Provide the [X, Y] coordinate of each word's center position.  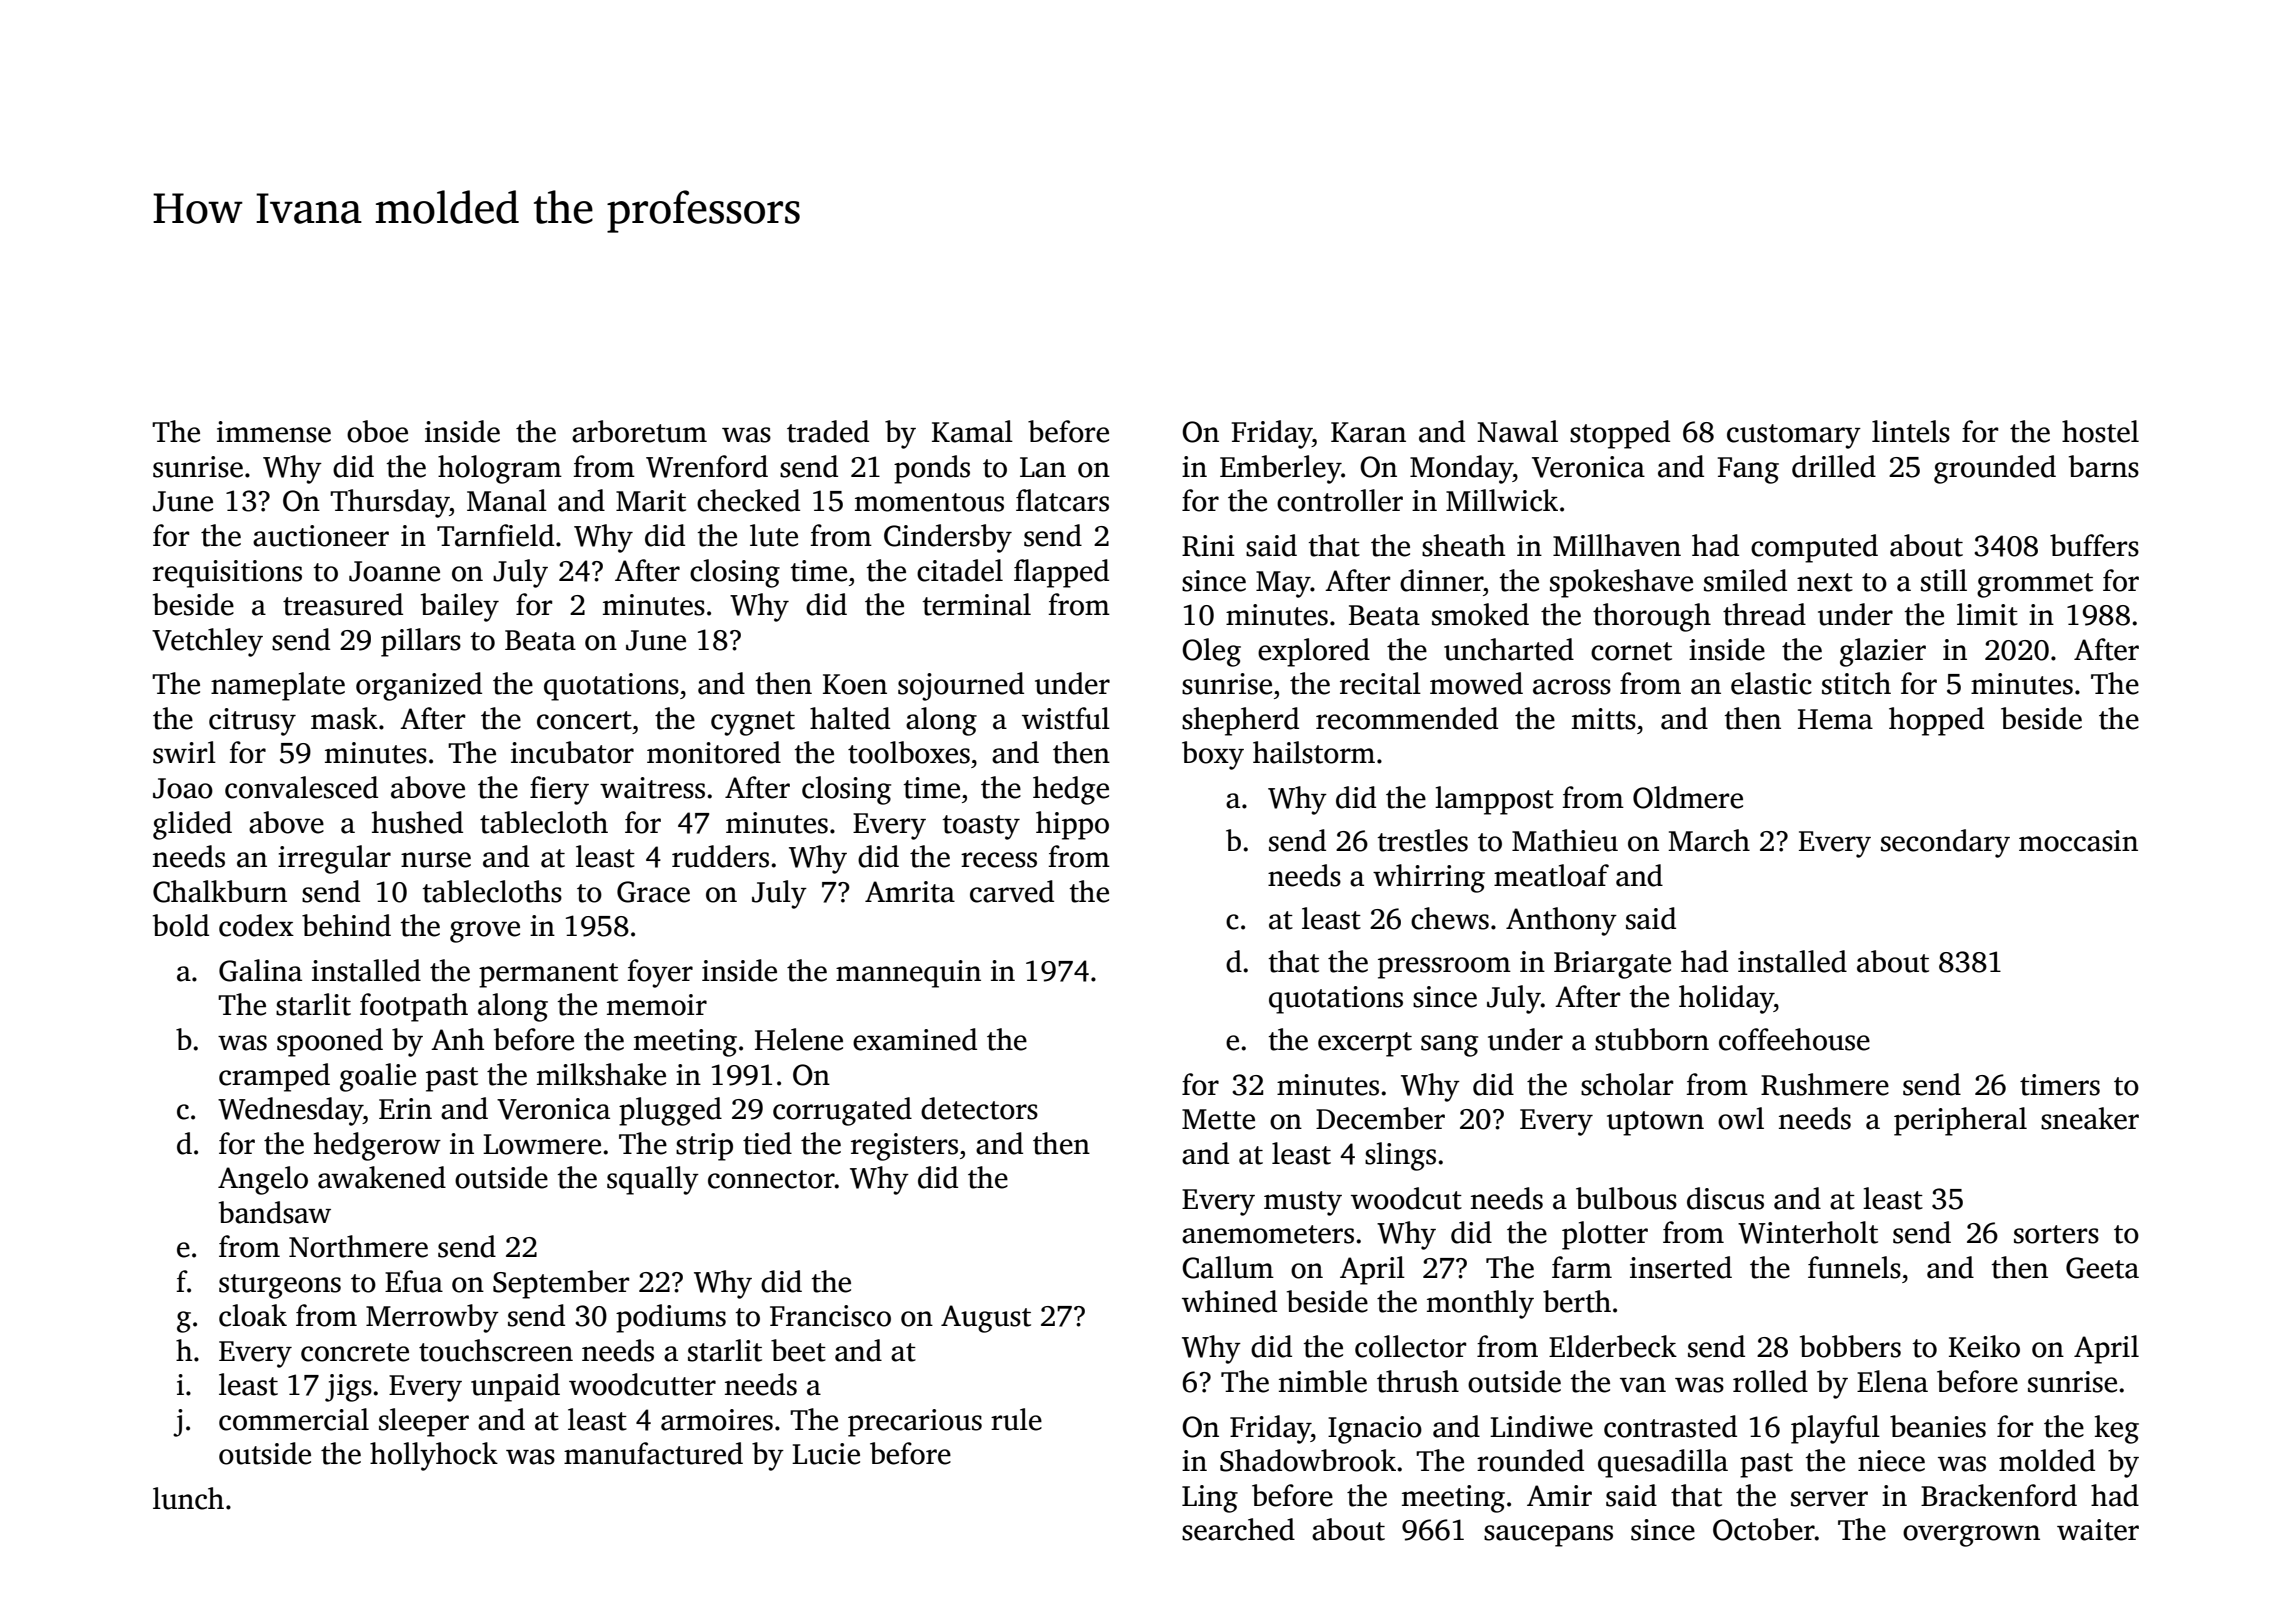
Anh [457, 1039]
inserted [1681, 1267]
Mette [1218, 1119]
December [1380, 1118]
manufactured [653, 1453]
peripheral [1960, 1121]
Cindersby [948, 538]
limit [1987, 614]
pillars [421, 642]
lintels [1911, 431]
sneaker [2090, 1118]
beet [798, 1350]
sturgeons [280, 1286]
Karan [1368, 432]
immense [274, 432]
